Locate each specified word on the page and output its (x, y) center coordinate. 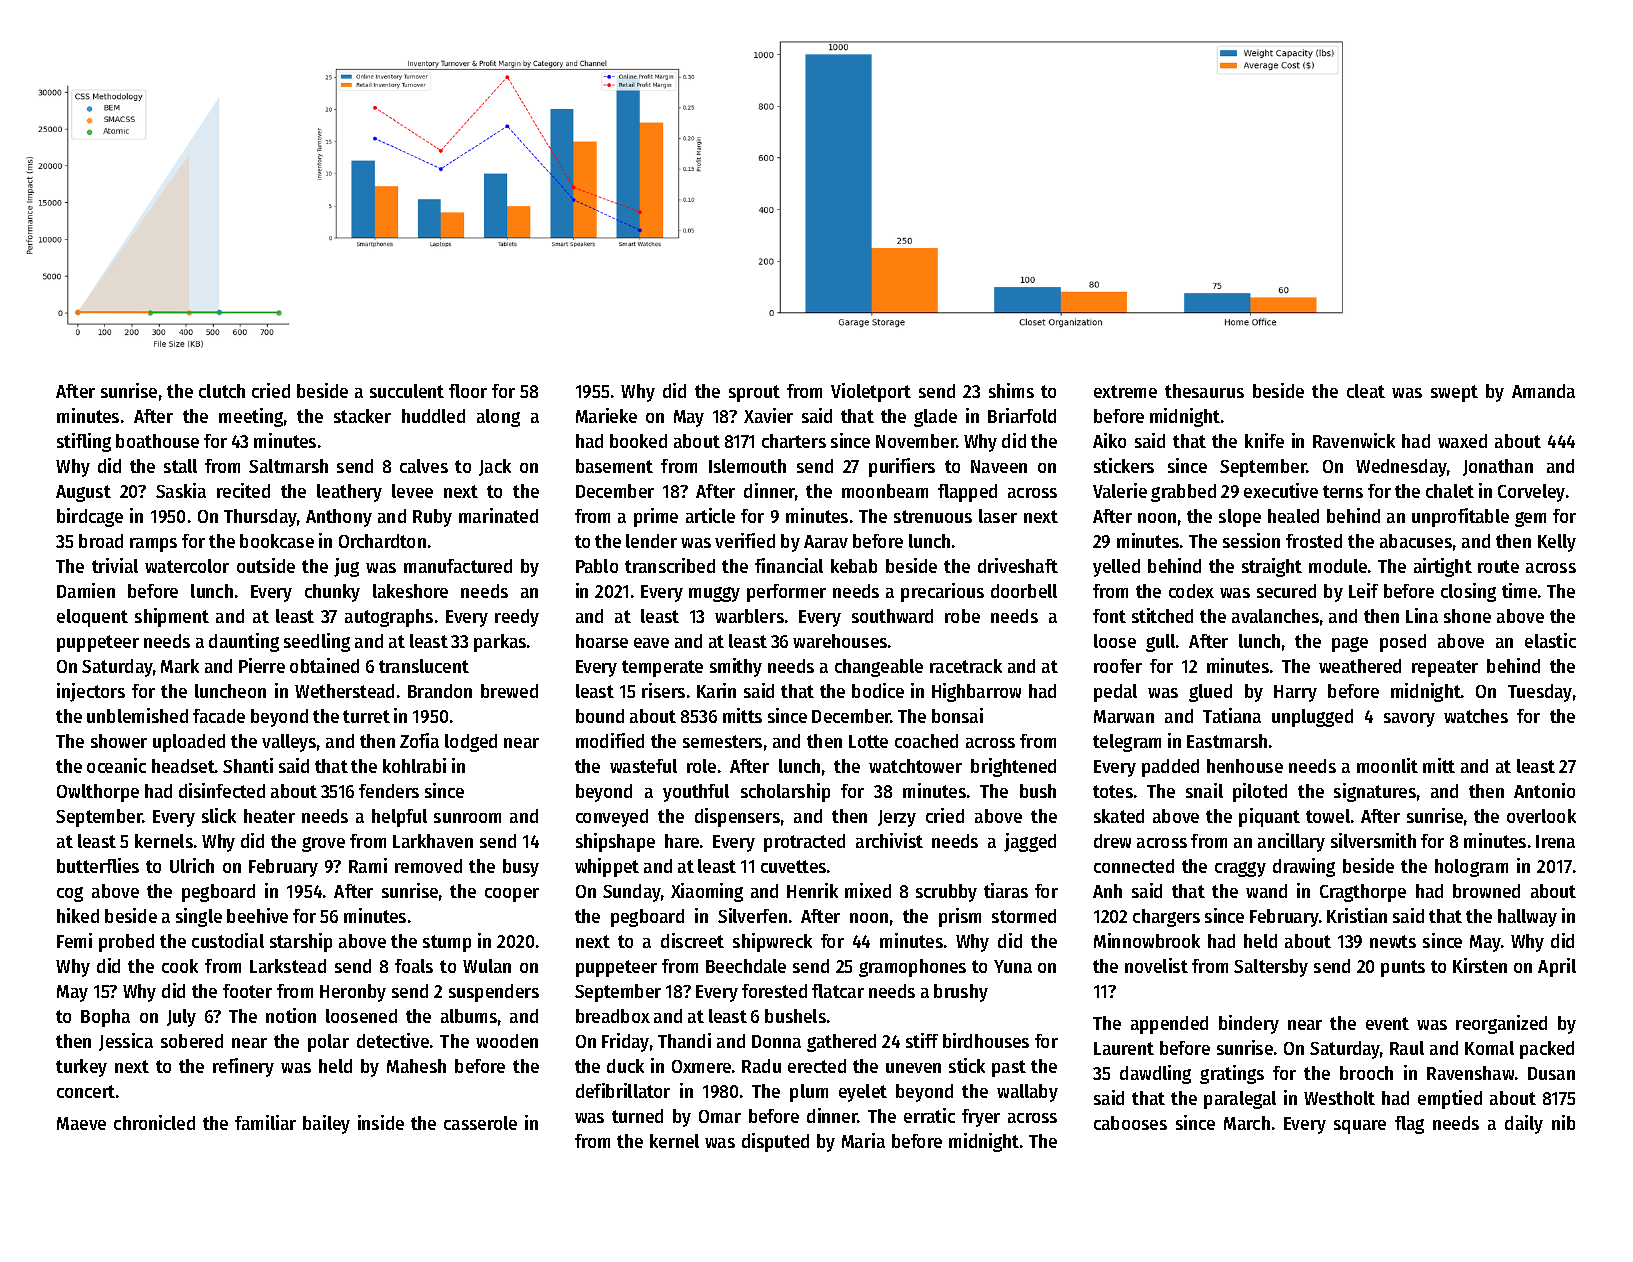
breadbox (613, 1016)
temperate (662, 668)
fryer (981, 1118)
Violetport (871, 392)
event (1387, 1023)
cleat (1366, 391)
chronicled (154, 1122)
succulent (407, 391)
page (1350, 644)
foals (414, 966)
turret (366, 716)
